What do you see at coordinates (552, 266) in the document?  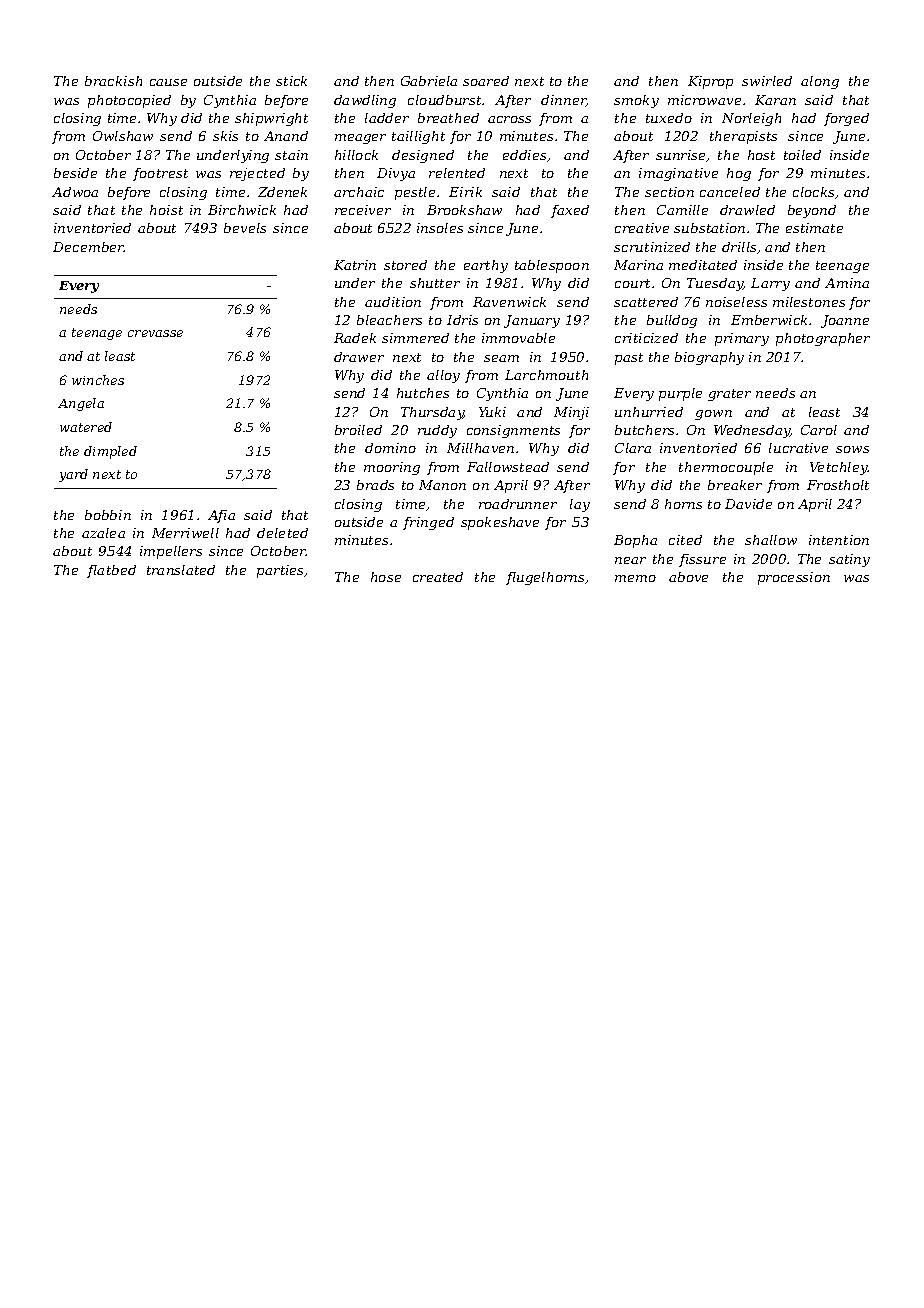 I see `tablespoon` at bounding box center [552, 266].
